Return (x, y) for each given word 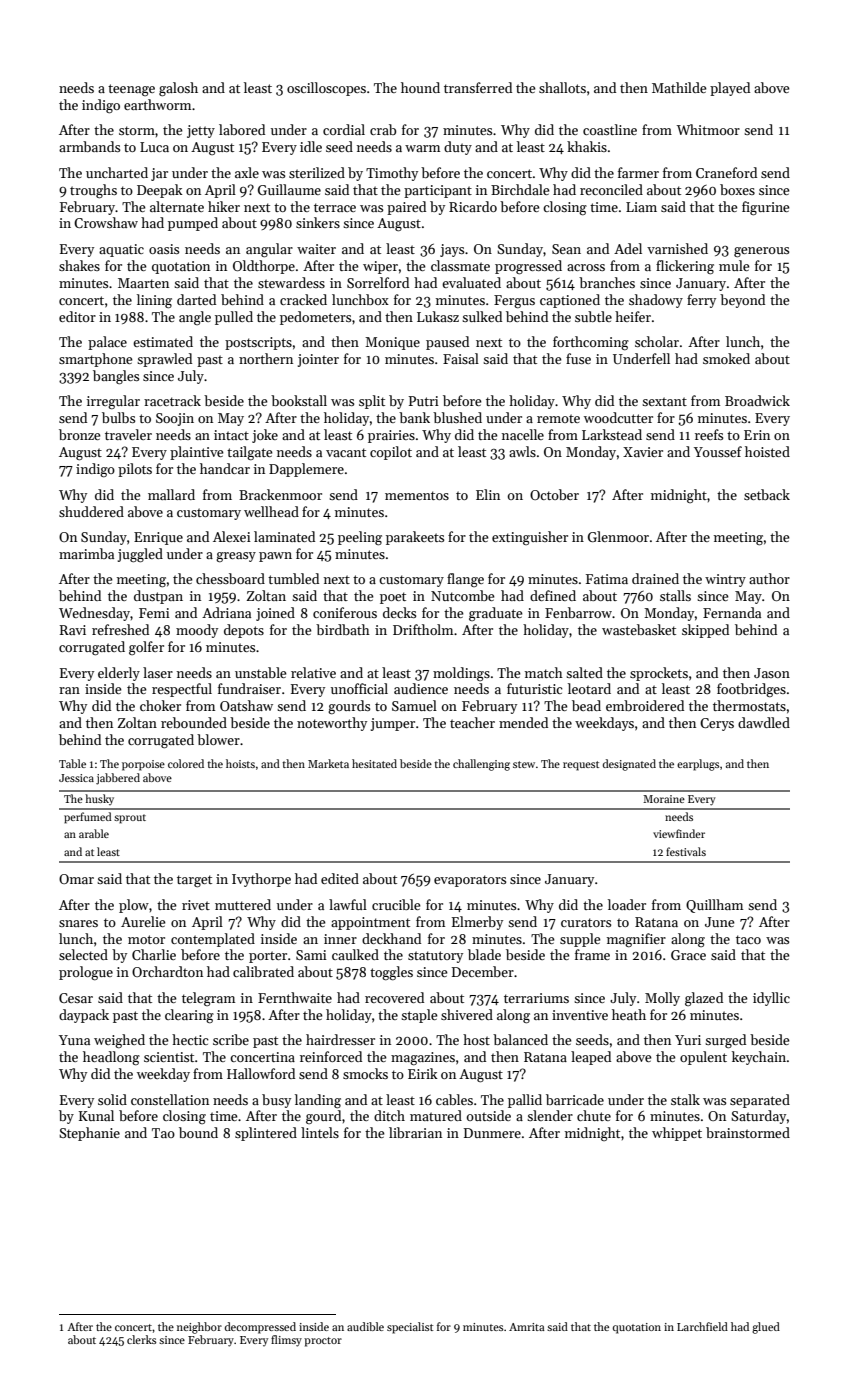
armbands (89, 146)
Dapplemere (306, 470)
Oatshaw (246, 705)
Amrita (527, 1327)
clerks (141, 1339)
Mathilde (679, 87)
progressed (528, 267)
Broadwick (757, 400)
